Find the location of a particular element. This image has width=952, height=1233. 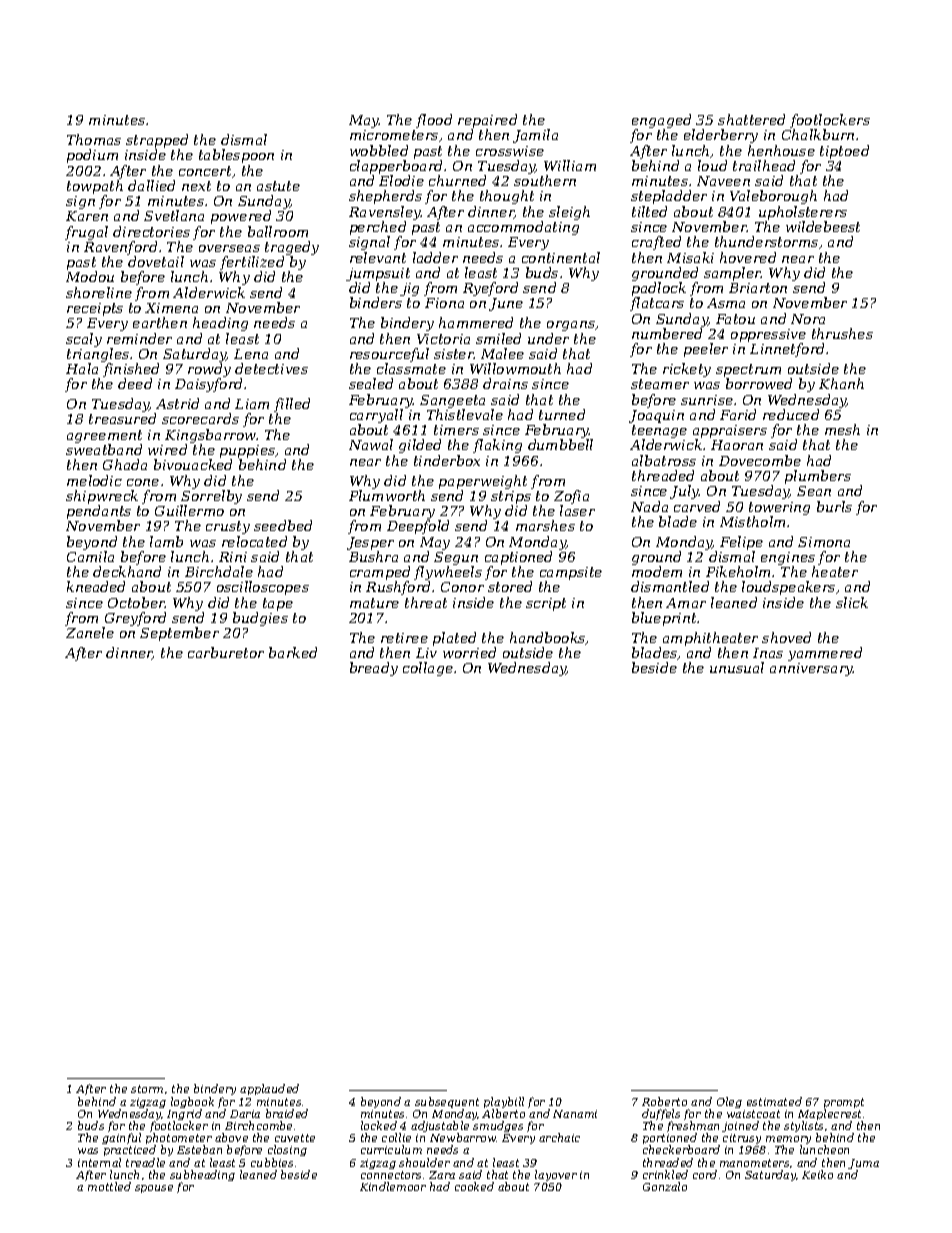

tablespoon is located at coordinates (236, 156).
